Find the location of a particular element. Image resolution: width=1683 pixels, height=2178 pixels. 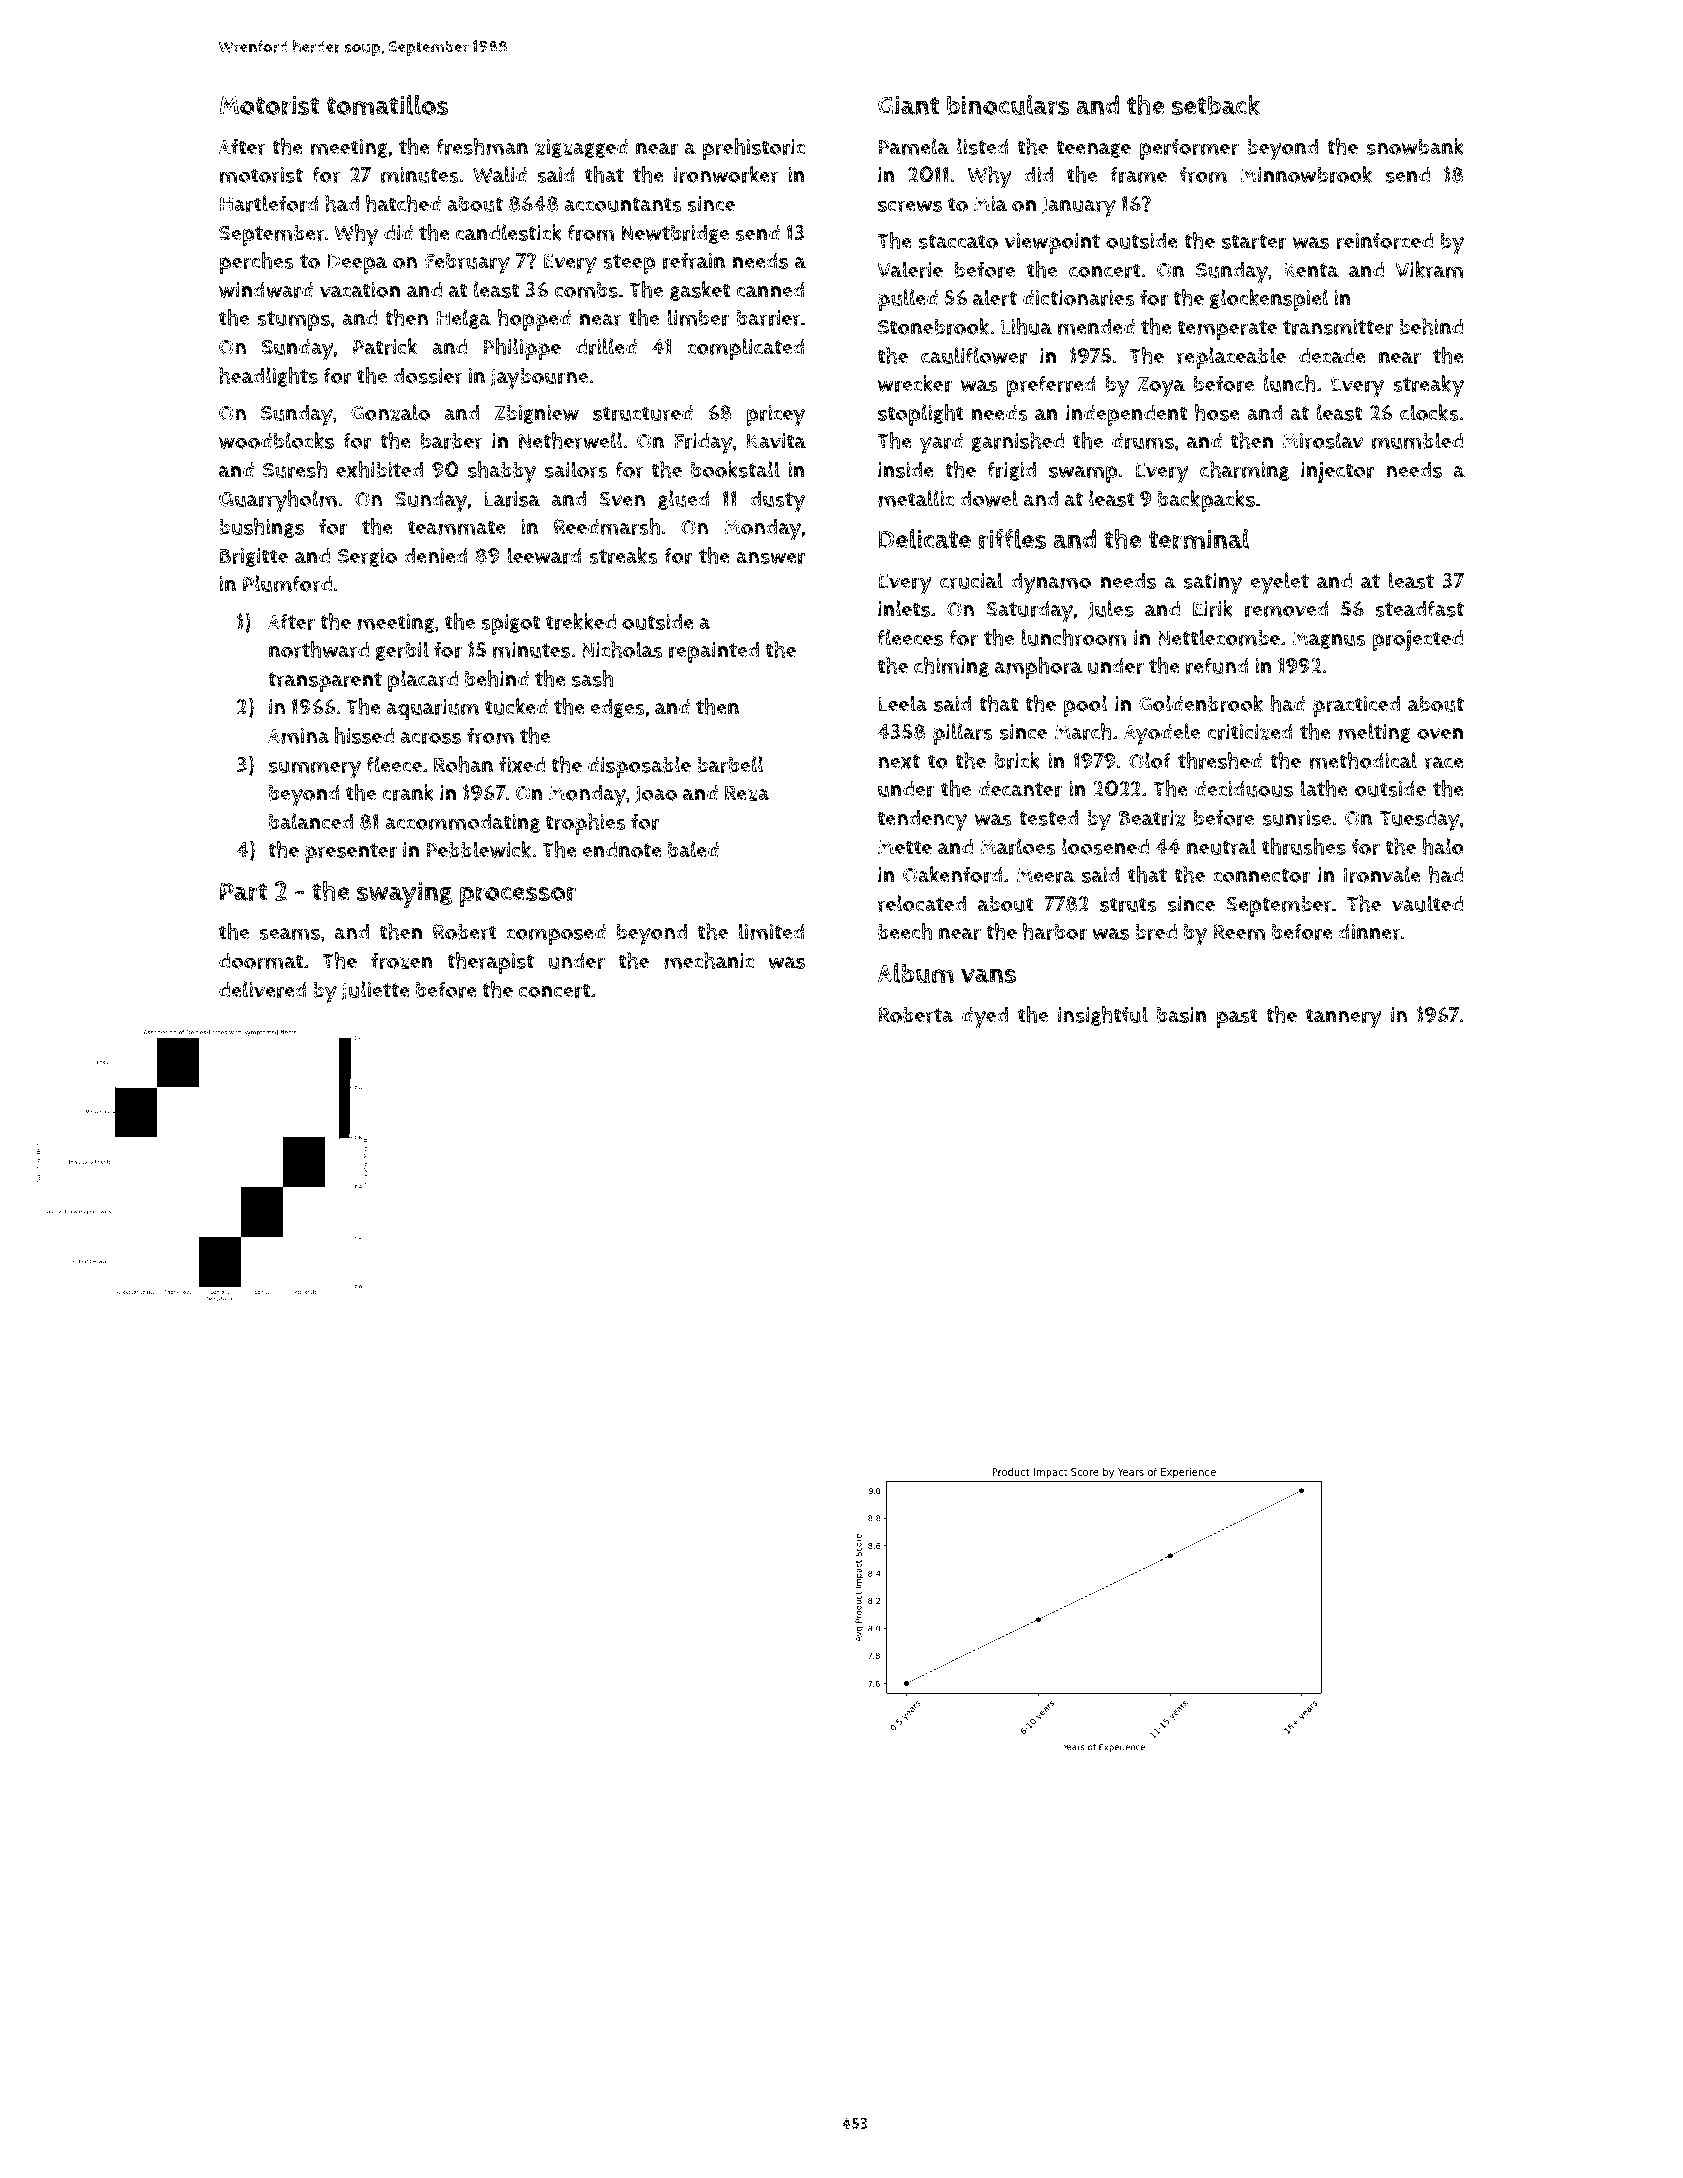

Juliette is located at coordinates (376, 991).
